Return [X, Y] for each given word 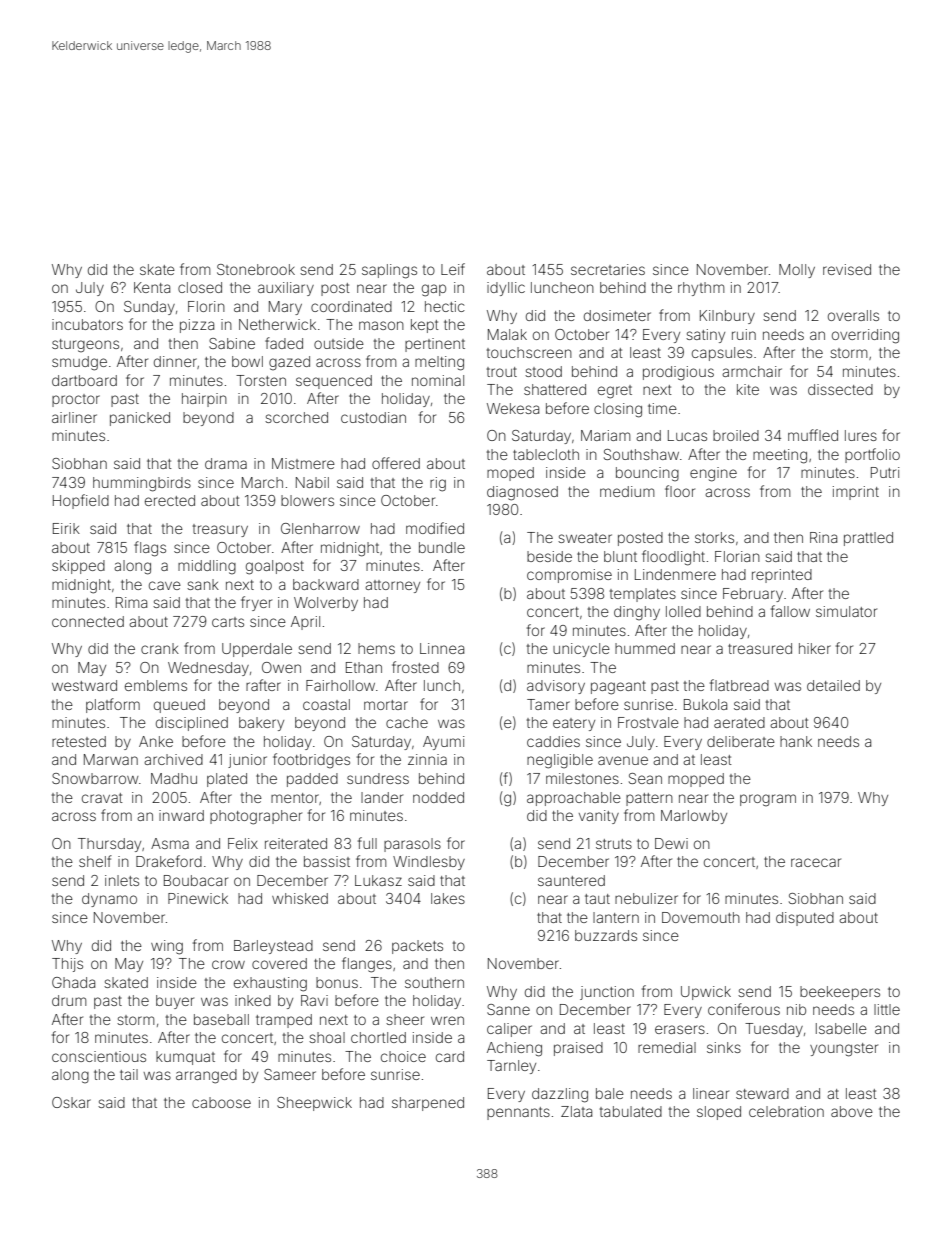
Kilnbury [727, 317]
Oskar [71, 1102]
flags [150, 549]
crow [228, 964]
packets [417, 947]
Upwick [706, 993]
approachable [574, 799]
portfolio [872, 455]
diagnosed [522, 493]
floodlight [673, 558]
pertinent [435, 345]
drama [226, 463]
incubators [87, 324]
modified [435, 528]
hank [796, 741]
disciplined [192, 724]
